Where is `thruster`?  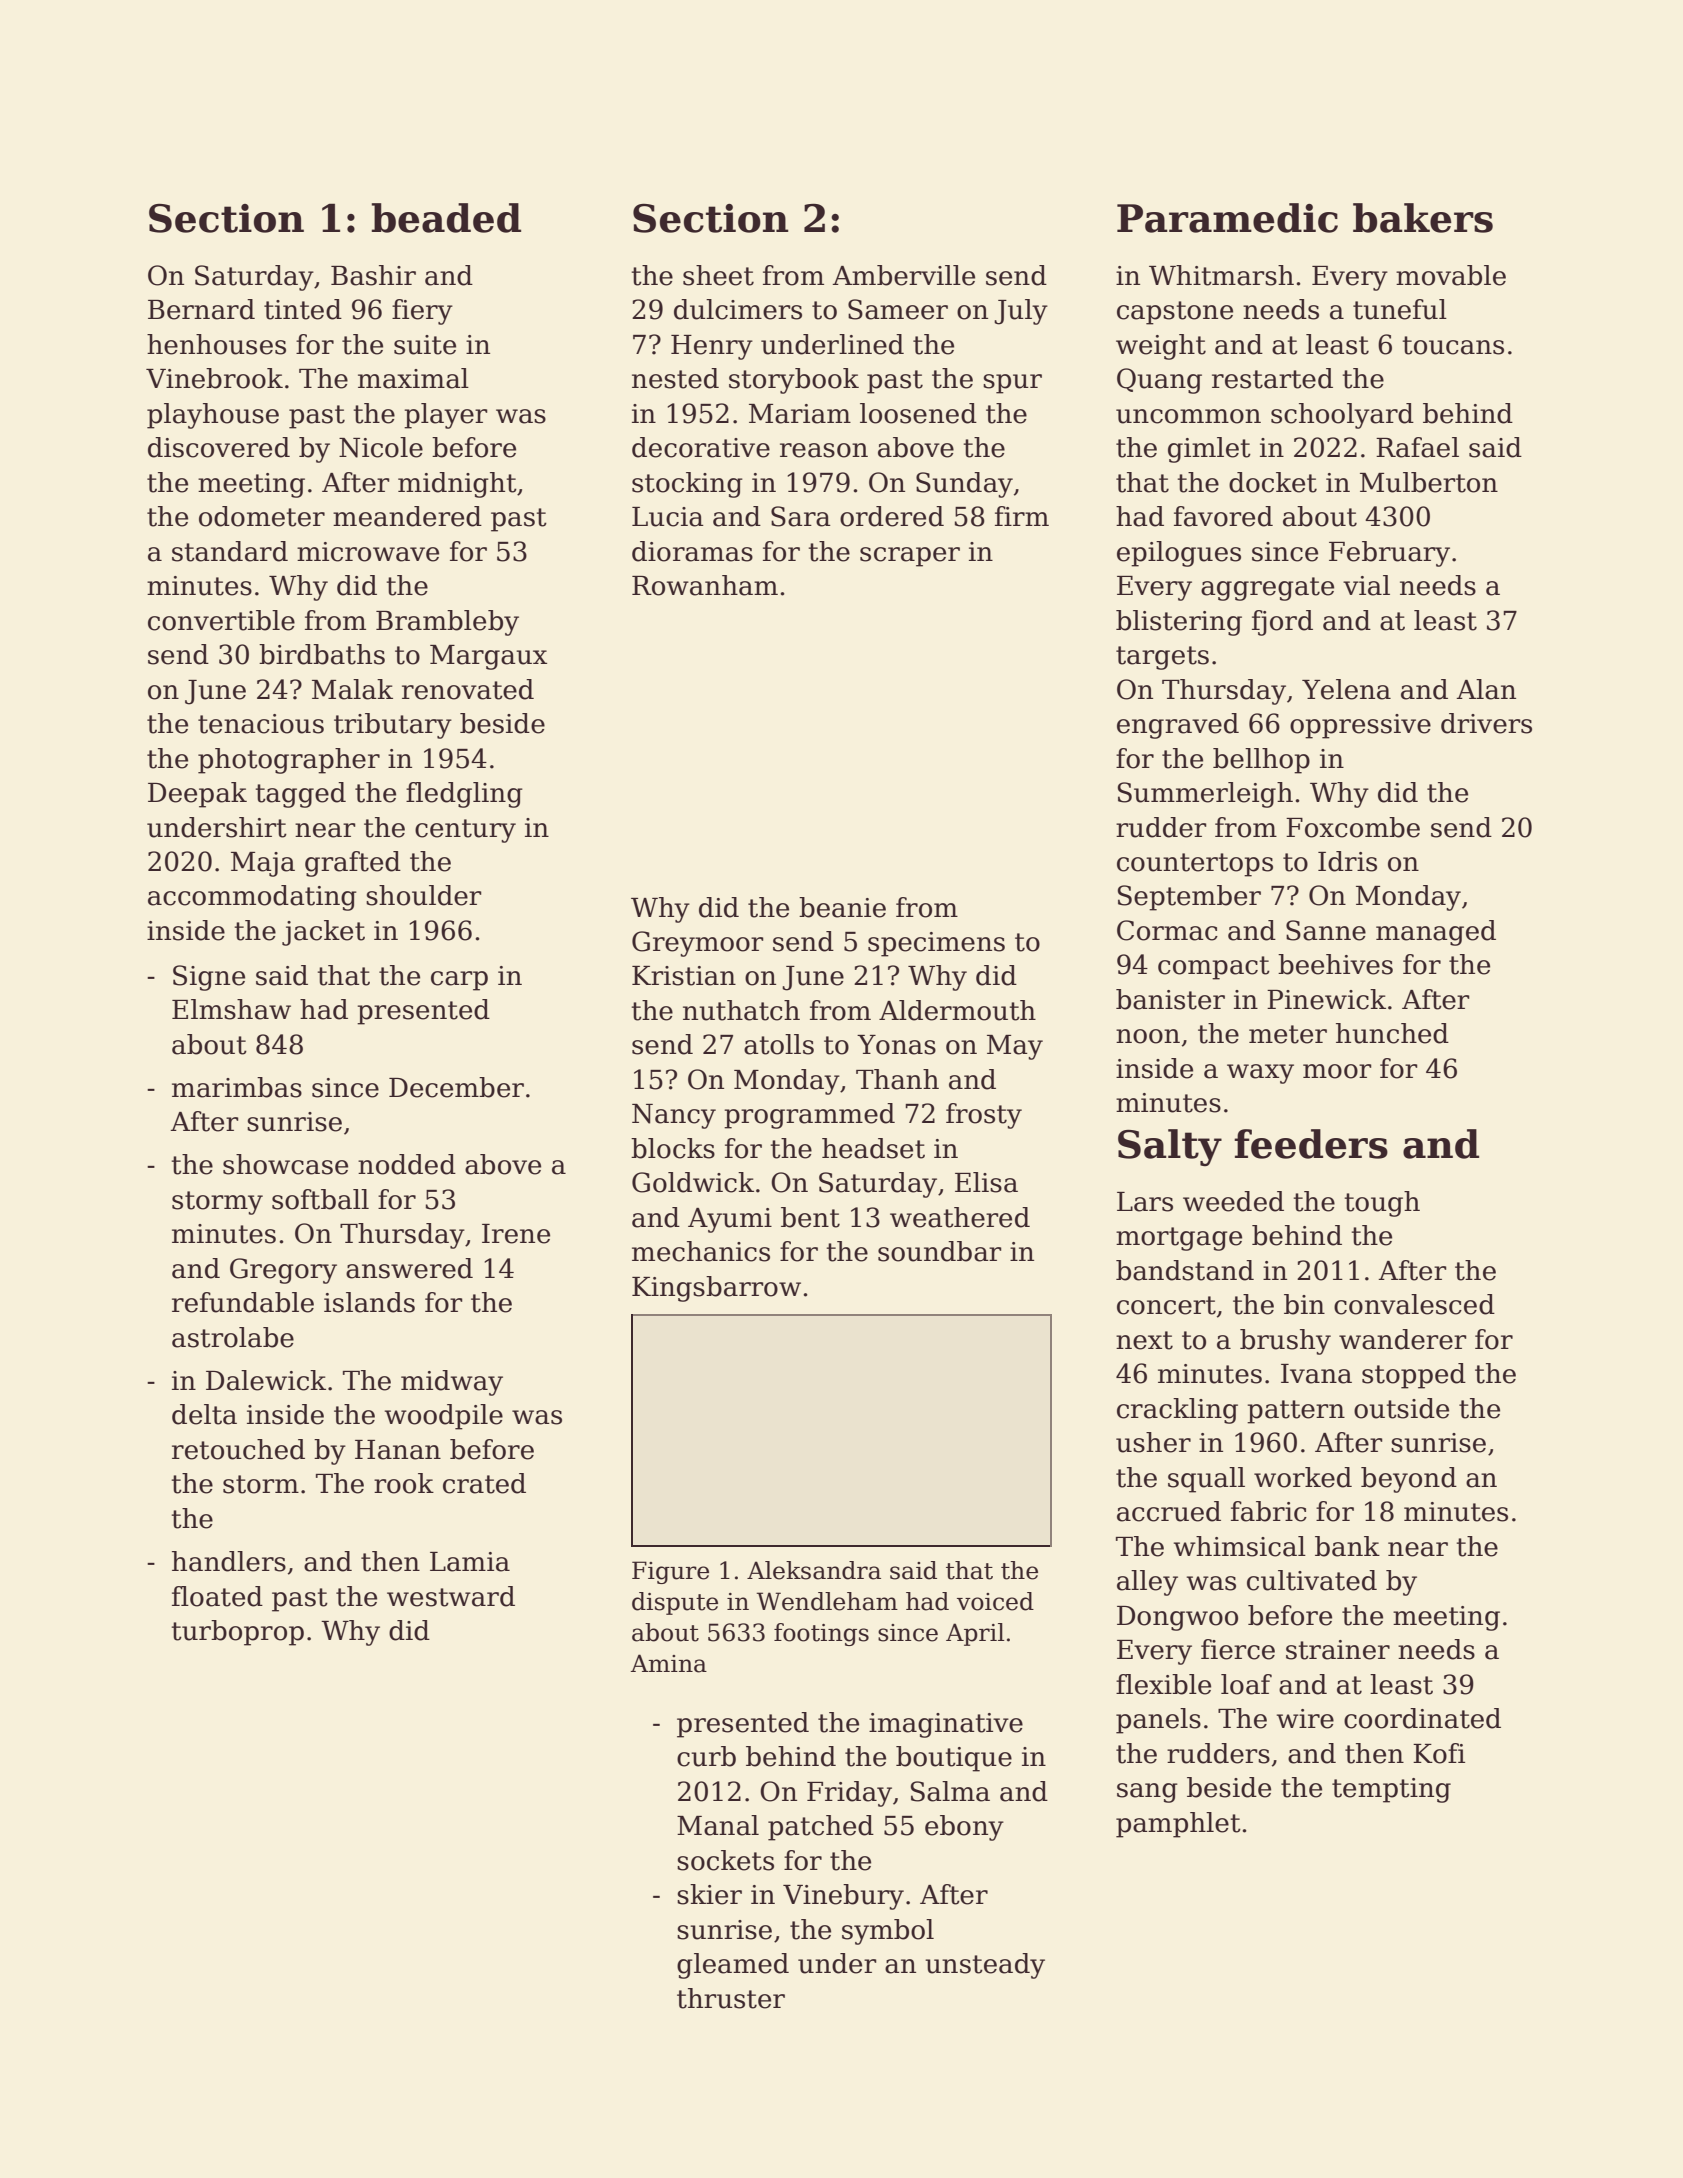 thruster is located at coordinates (731, 1998).
